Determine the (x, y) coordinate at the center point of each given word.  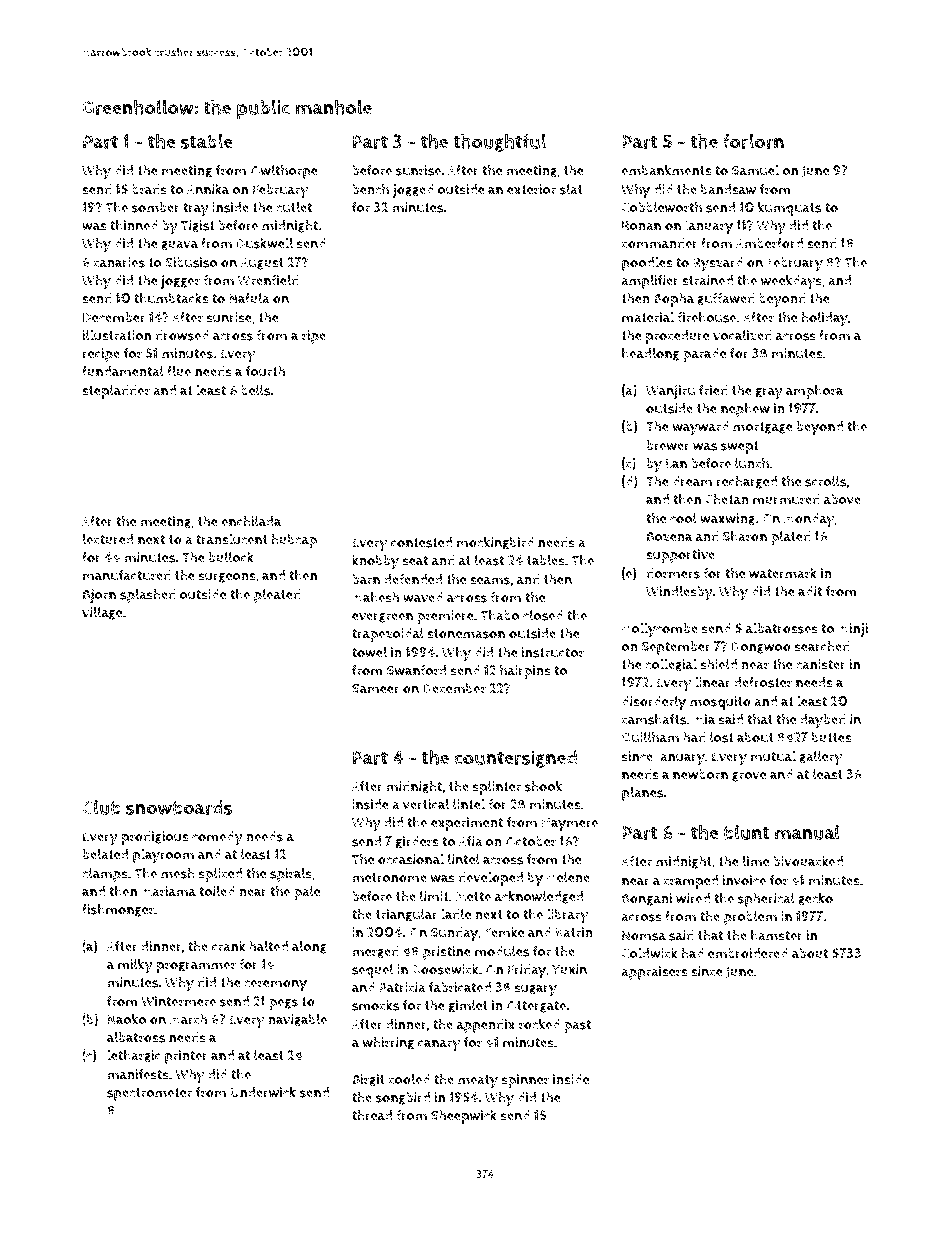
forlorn (753, 141)
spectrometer (149, 1094)
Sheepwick (464, 1116)
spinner (525, 1081)
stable (207, 141)
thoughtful (500, 142)
